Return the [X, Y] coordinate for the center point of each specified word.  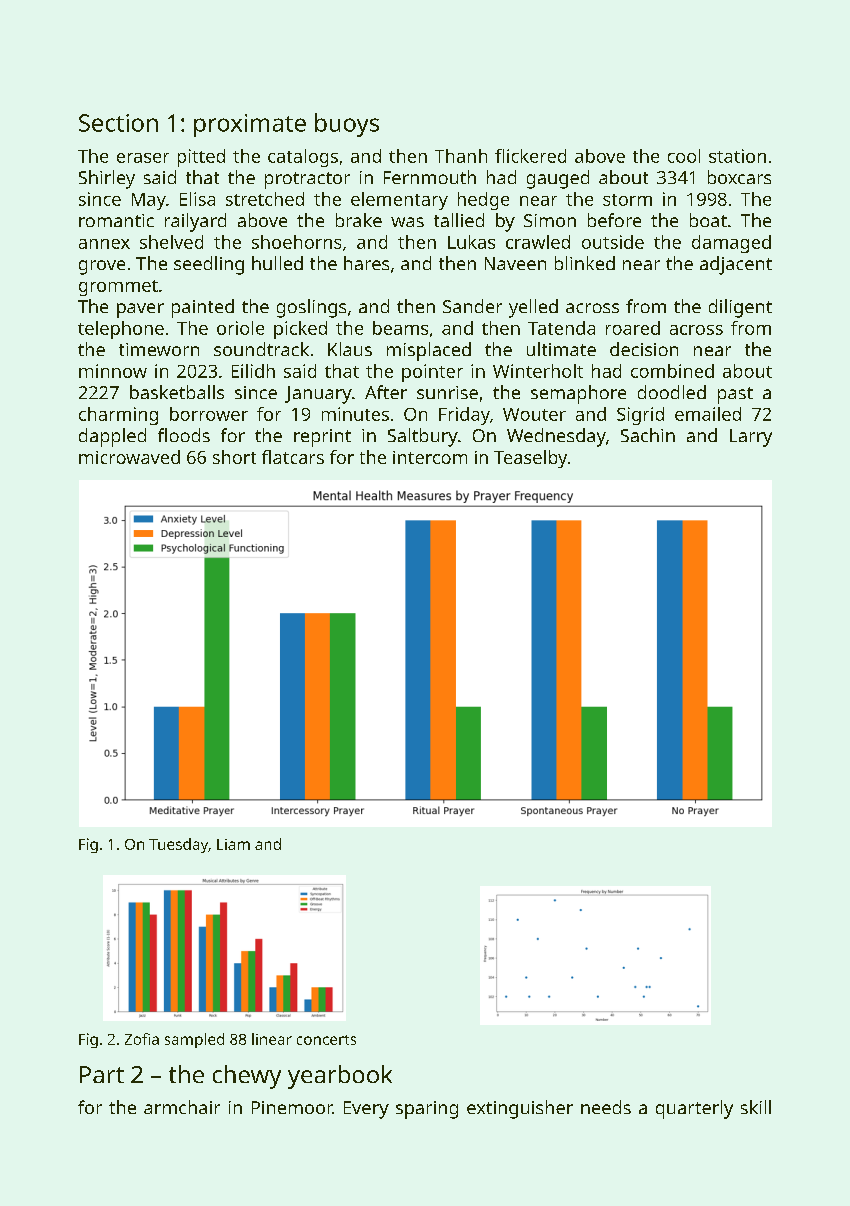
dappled [112, 437]
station [737, 156]
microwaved [129, 457]
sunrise [447, 392]
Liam [233, 844]
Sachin [648, 435]
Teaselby [530, 459]
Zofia [142, 1039]
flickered [530, 156]
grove [102, 267]
